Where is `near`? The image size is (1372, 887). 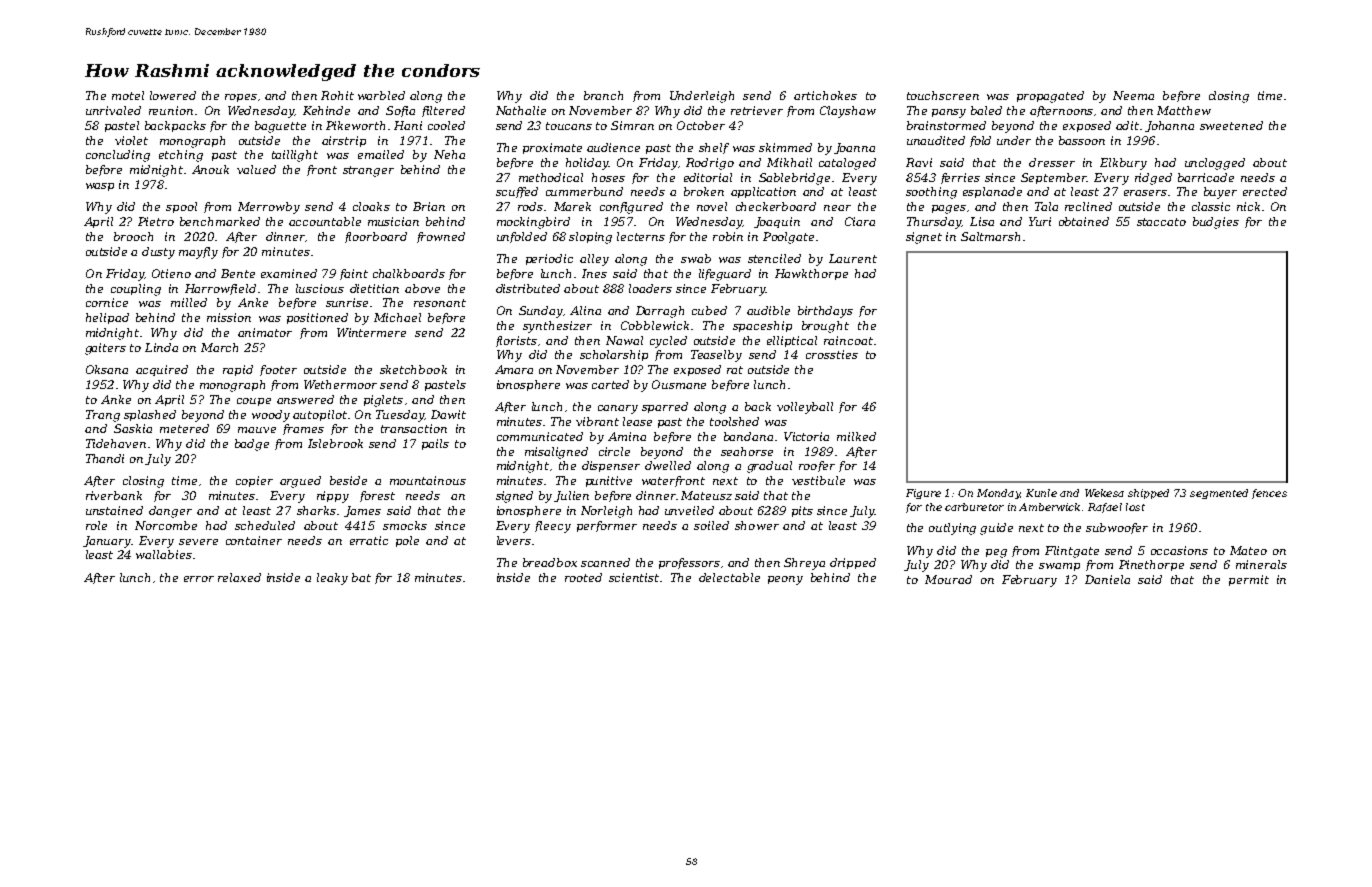
near is located at coordinates (837, 208).
